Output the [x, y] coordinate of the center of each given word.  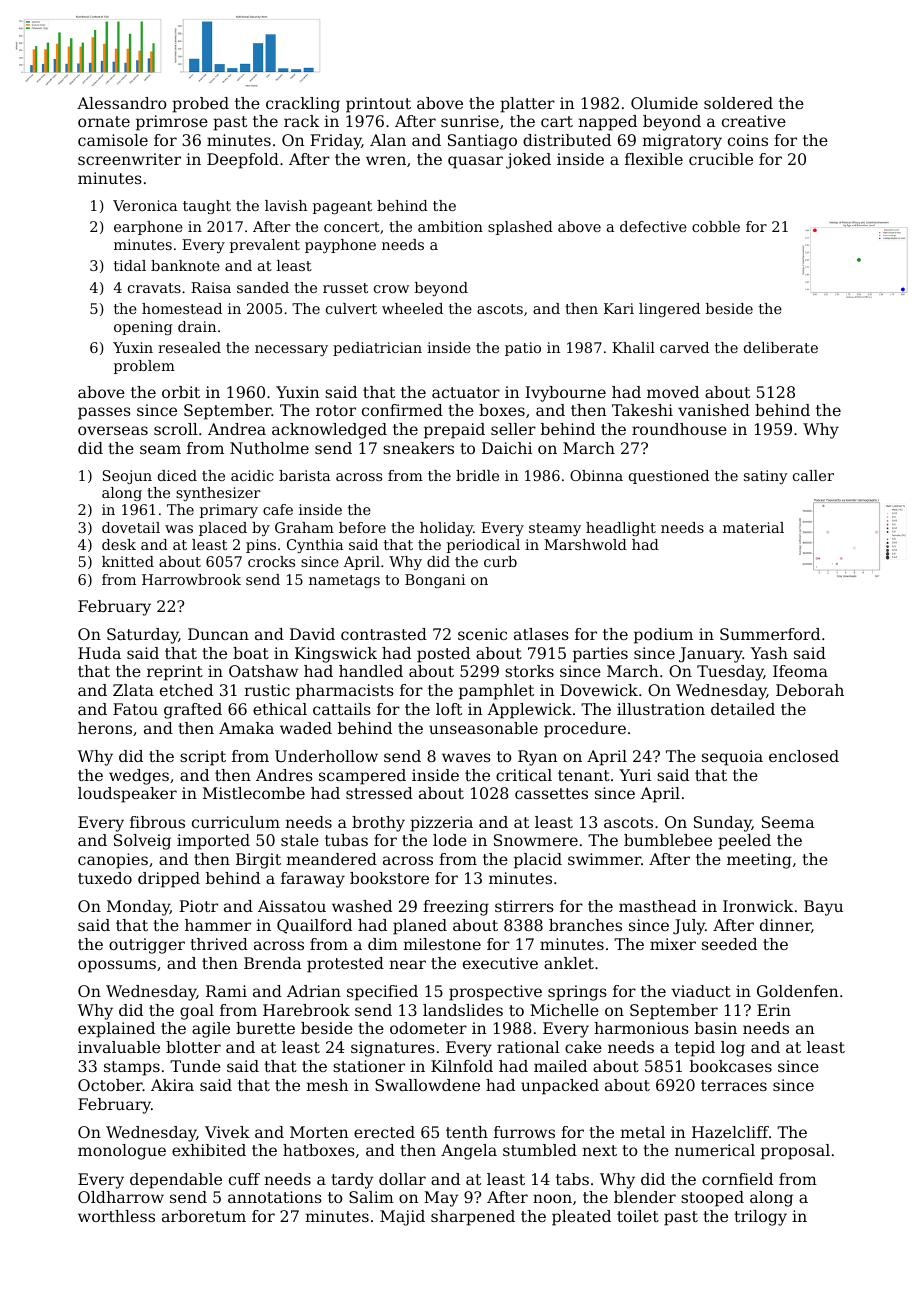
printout [378, 105]
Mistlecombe [254, 793]
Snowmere [536, 840]
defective [653, 226]
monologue [122, 1152]
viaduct [701, 991]
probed [200, 105]
